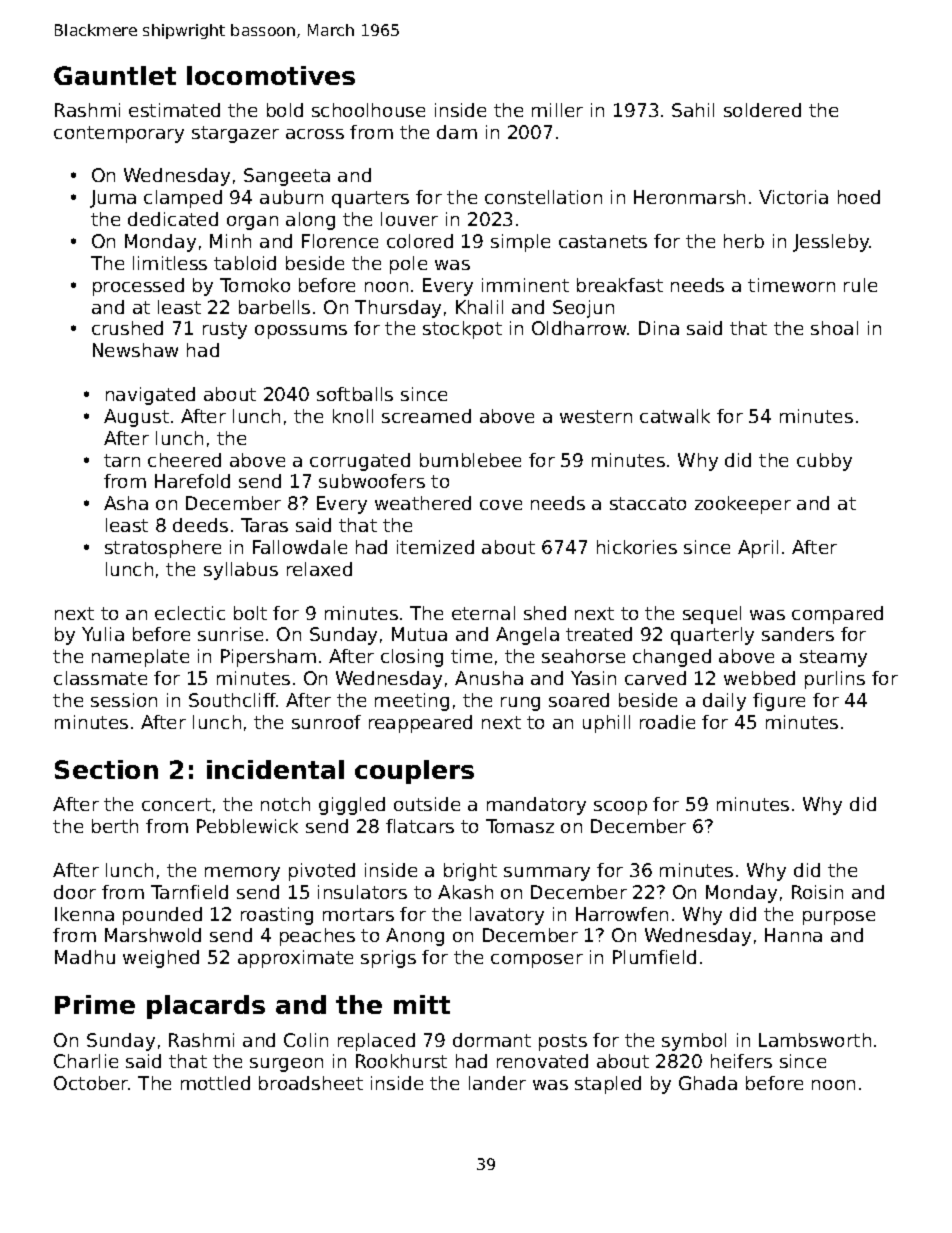 This screenshot has height=1233, width=952. Describe the element at coordinates (824, 462) in the screenshot. I see `cubby` at that location.
